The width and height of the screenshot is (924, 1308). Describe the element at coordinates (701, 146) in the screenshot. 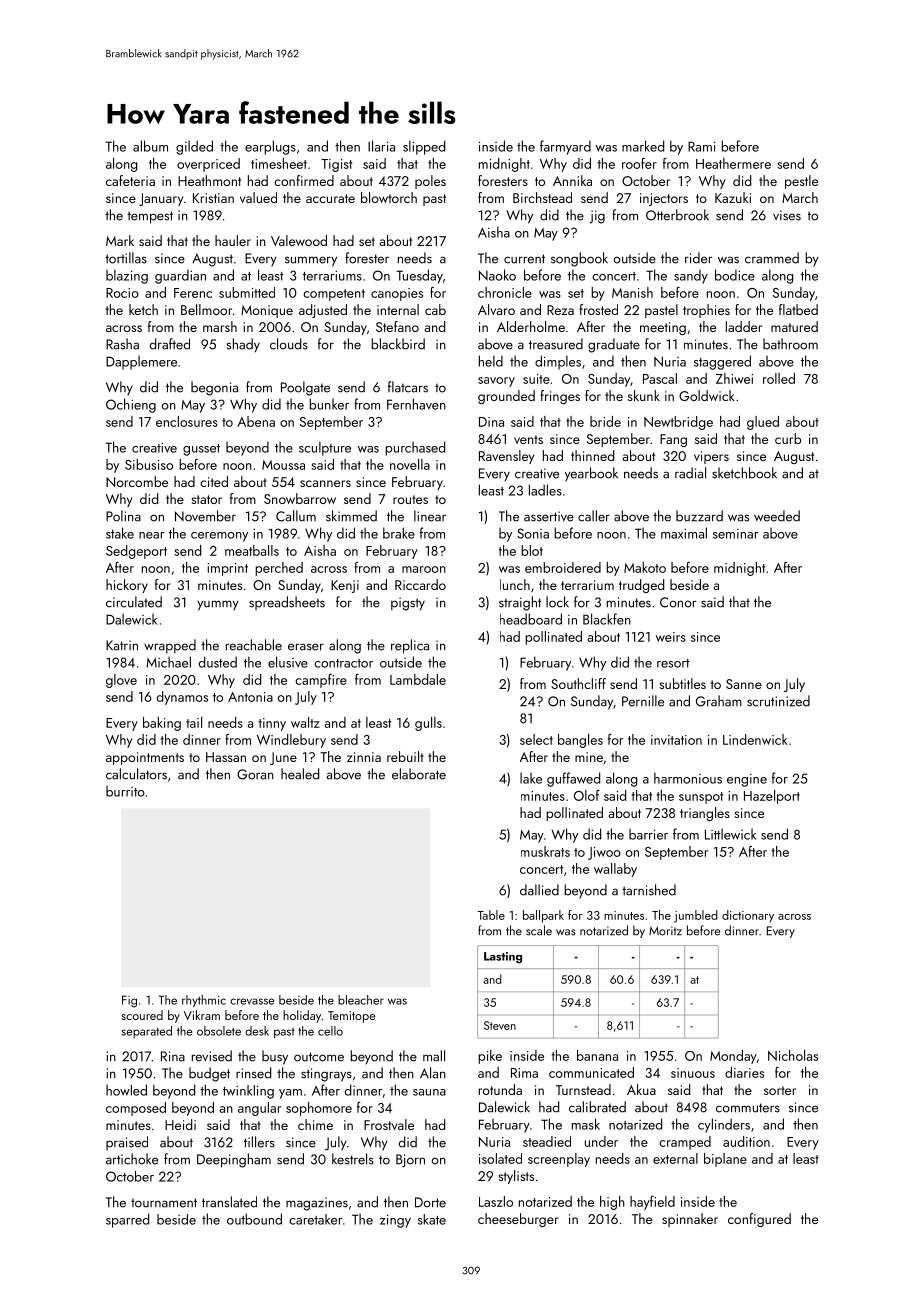

I see `Rami` at that location.
